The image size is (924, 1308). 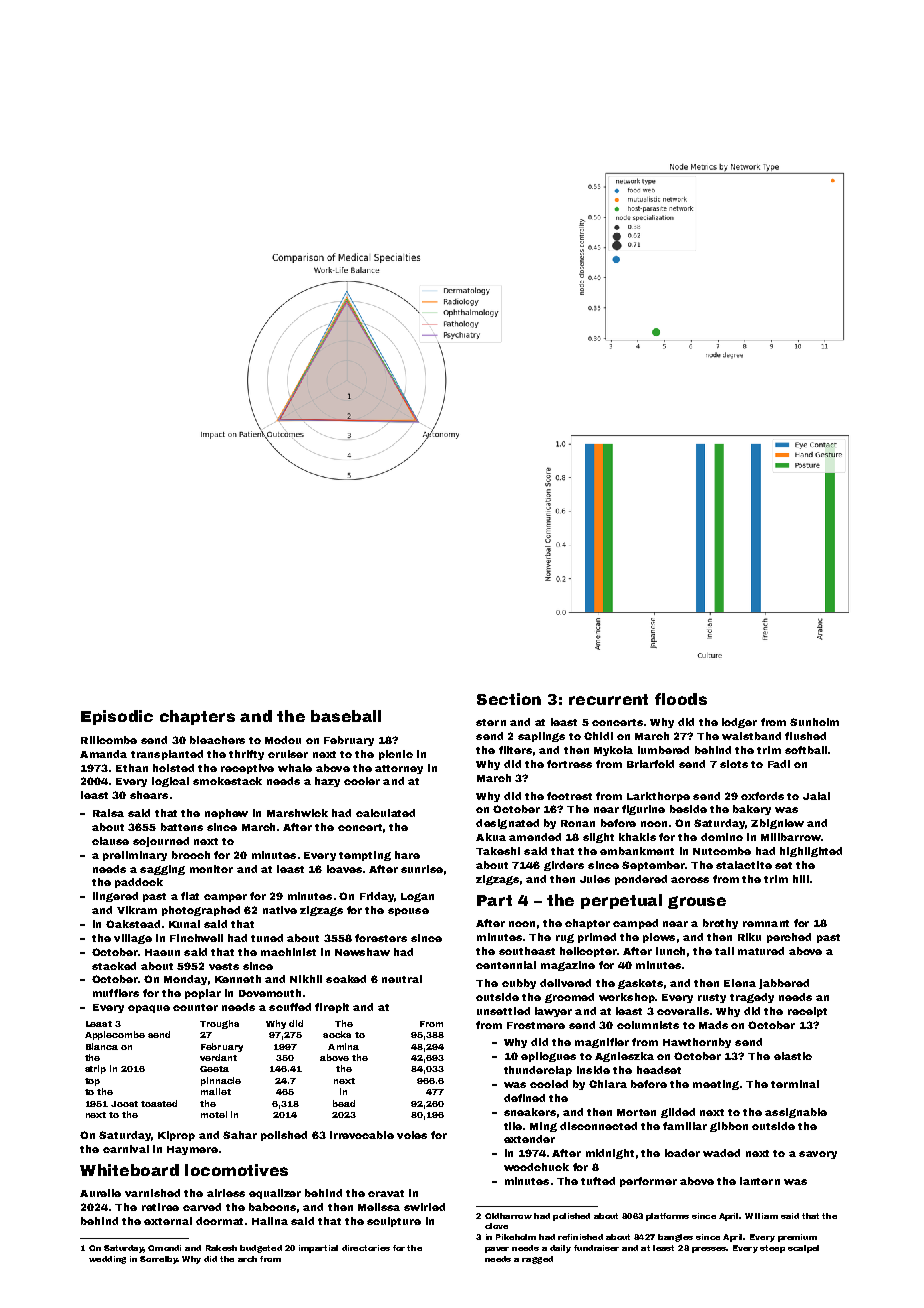 What do you see at coordinates (805, 736) in the page?
I see `flushed` at bounding box center [805, 736].
